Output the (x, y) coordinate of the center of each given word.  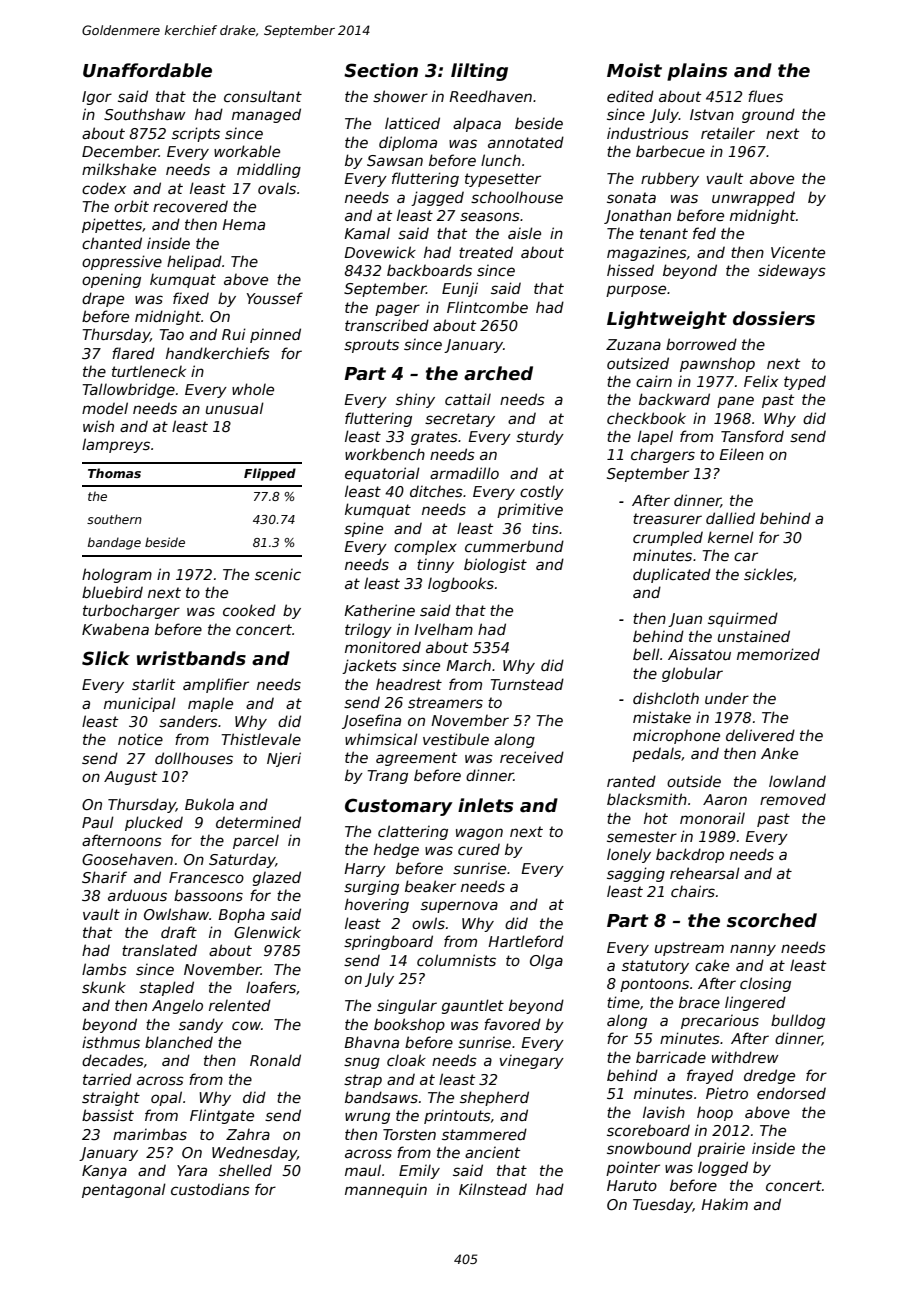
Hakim (724, 1204)
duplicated (672, 575)
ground (768, 115)
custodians (210, 1189)
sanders (188, 721)
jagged (437, 198)
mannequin (386, 1190)
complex (425, 547)
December (120, 151)
